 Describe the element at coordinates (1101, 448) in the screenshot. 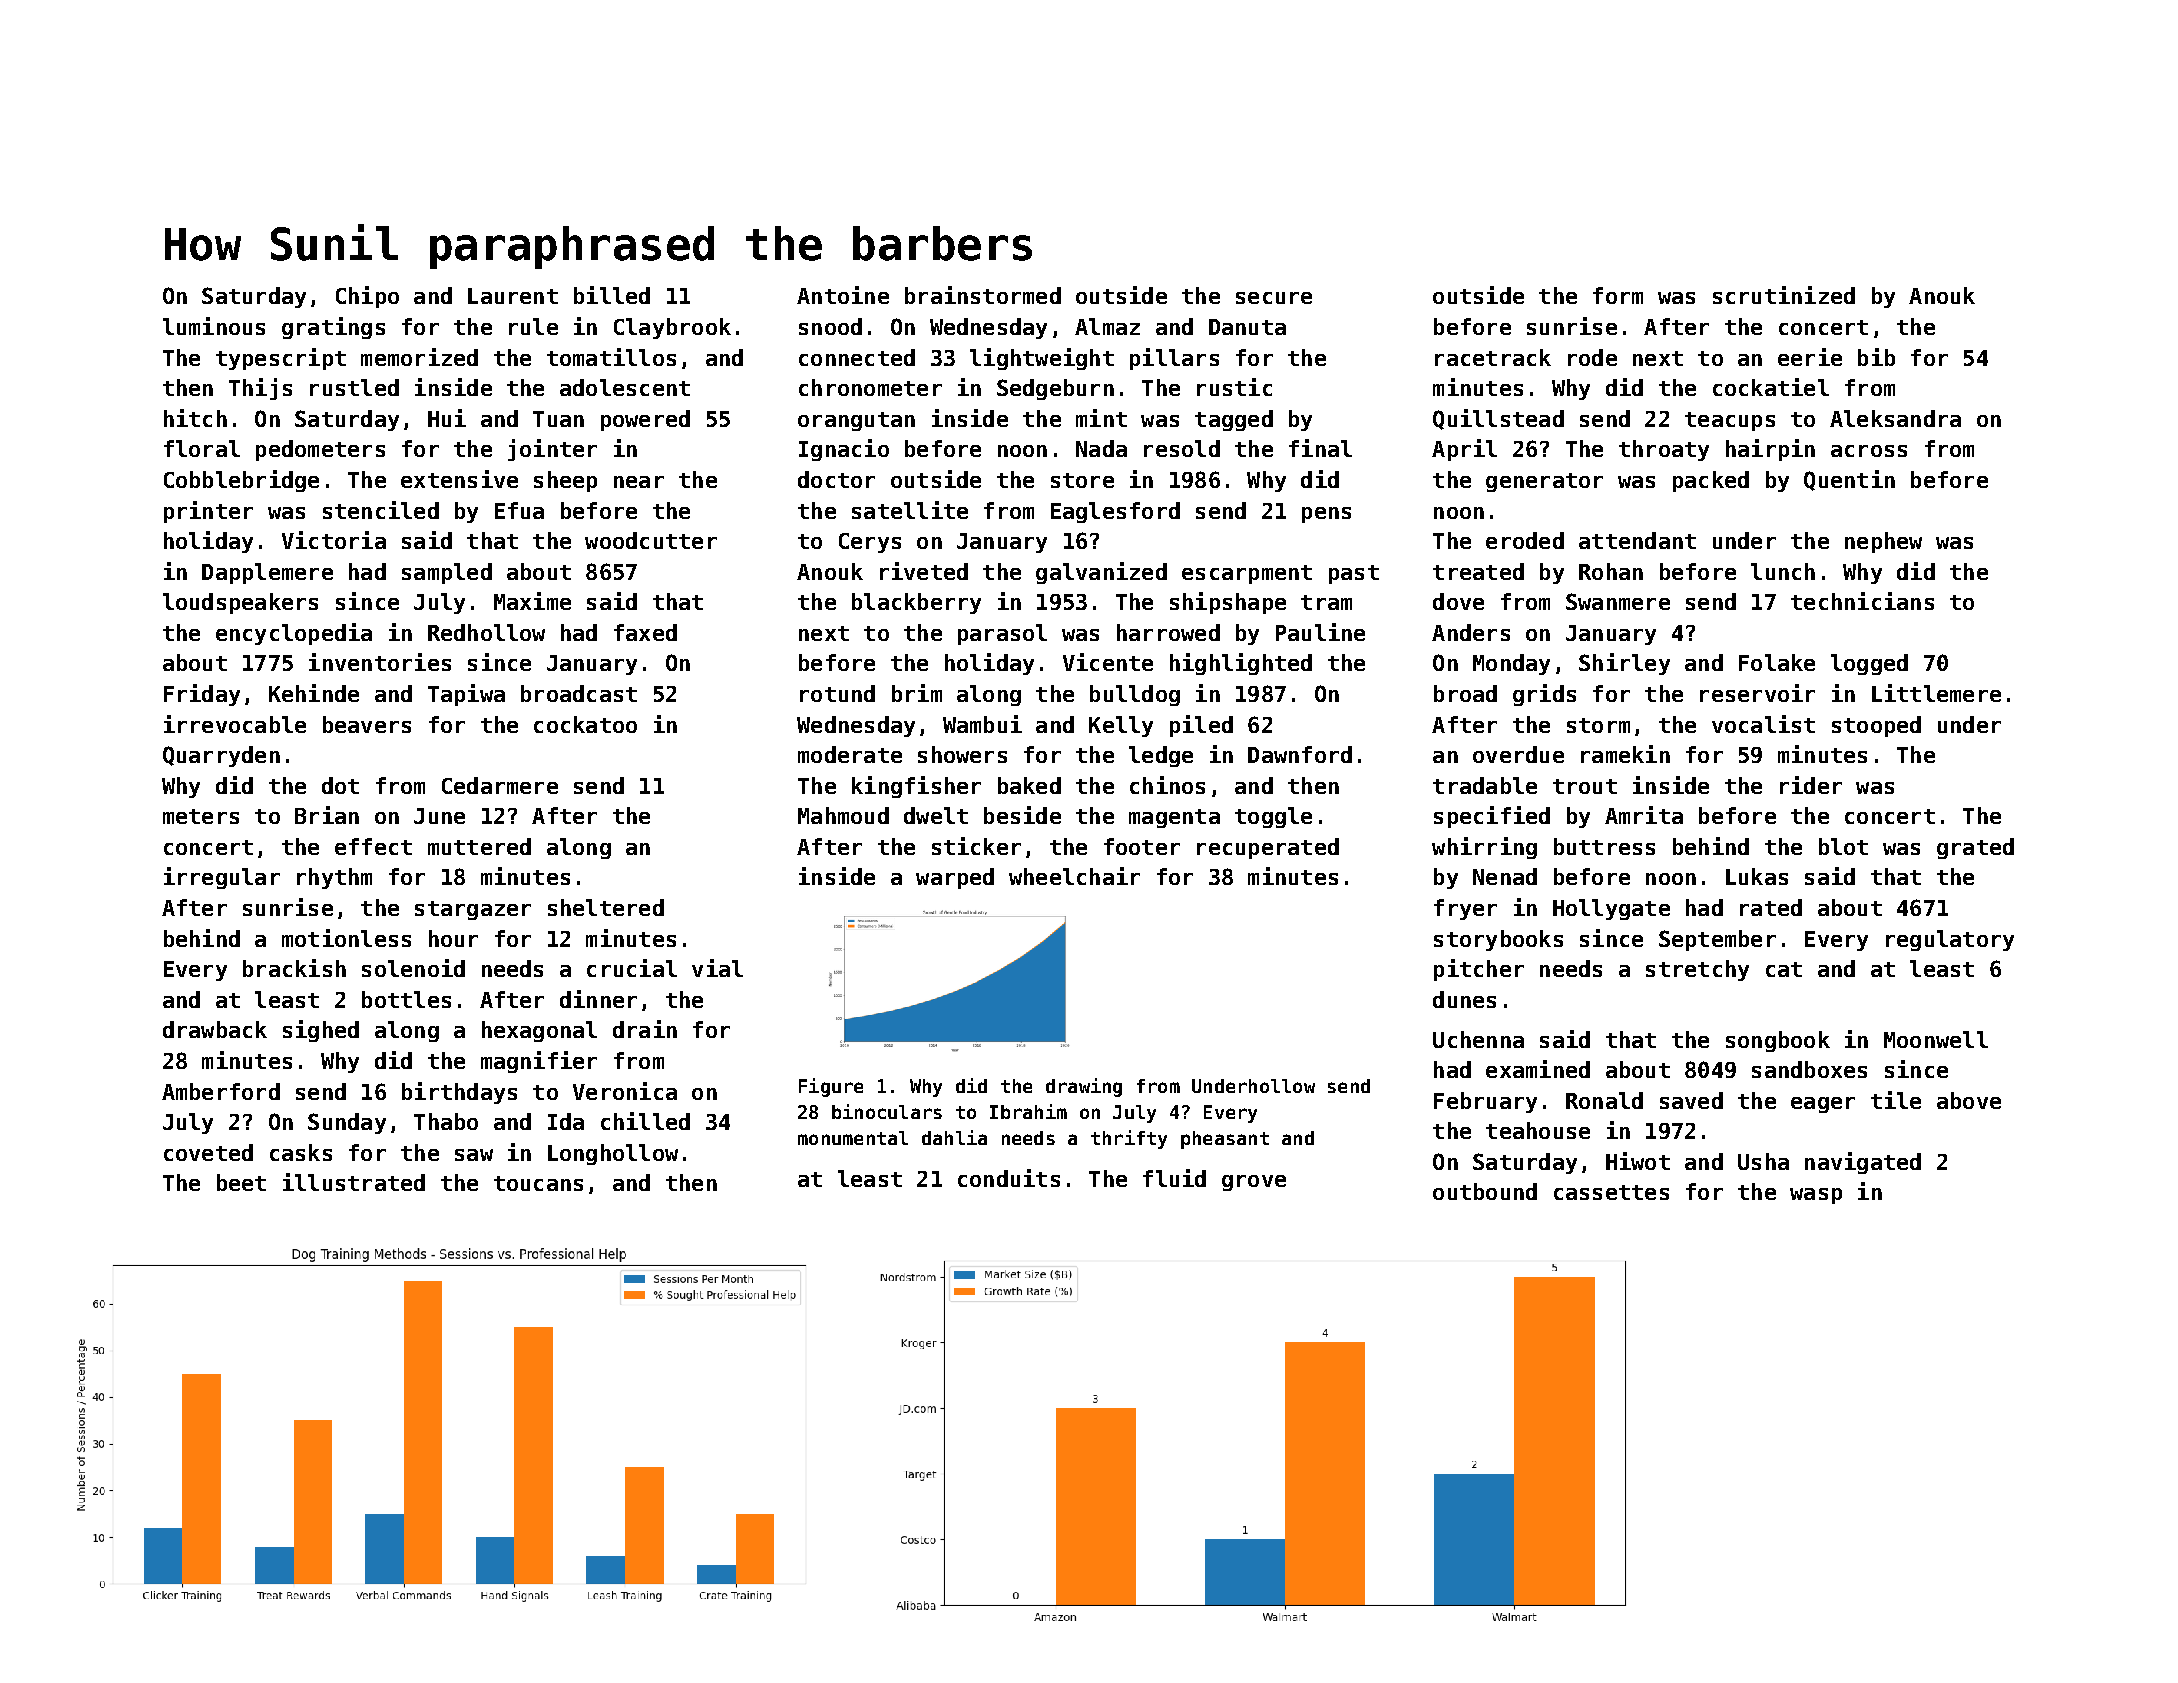

I see `Nada` at that location.
